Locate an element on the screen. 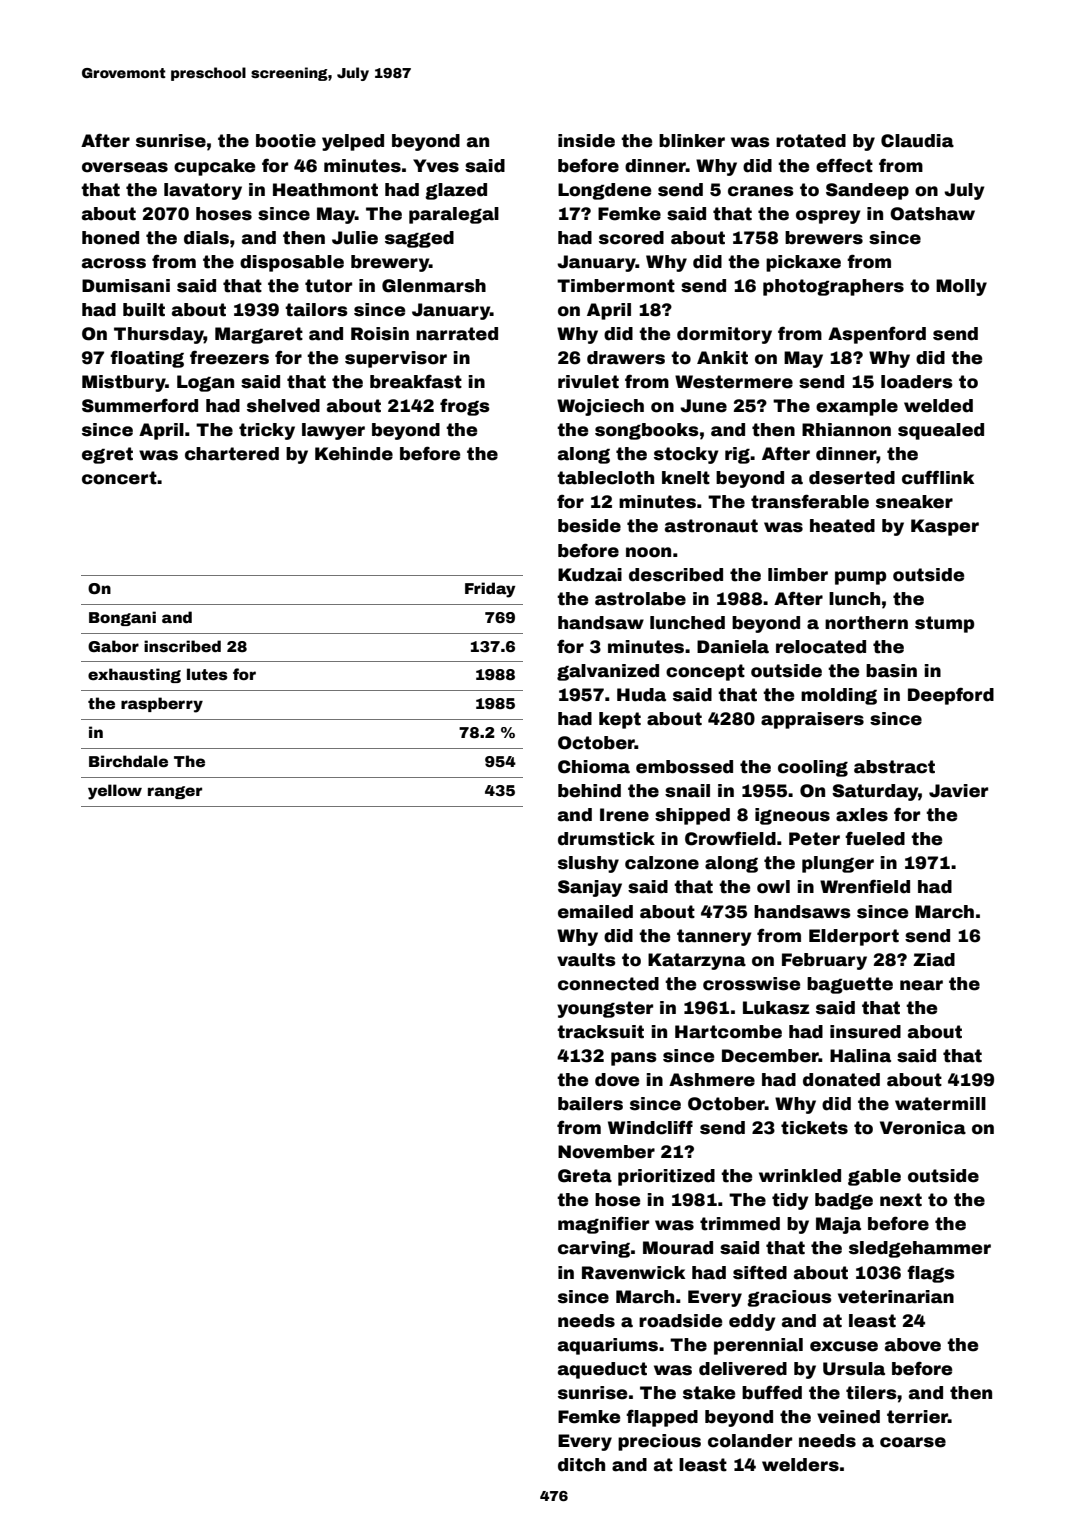  precious is located at coordinates (659, 1442).
